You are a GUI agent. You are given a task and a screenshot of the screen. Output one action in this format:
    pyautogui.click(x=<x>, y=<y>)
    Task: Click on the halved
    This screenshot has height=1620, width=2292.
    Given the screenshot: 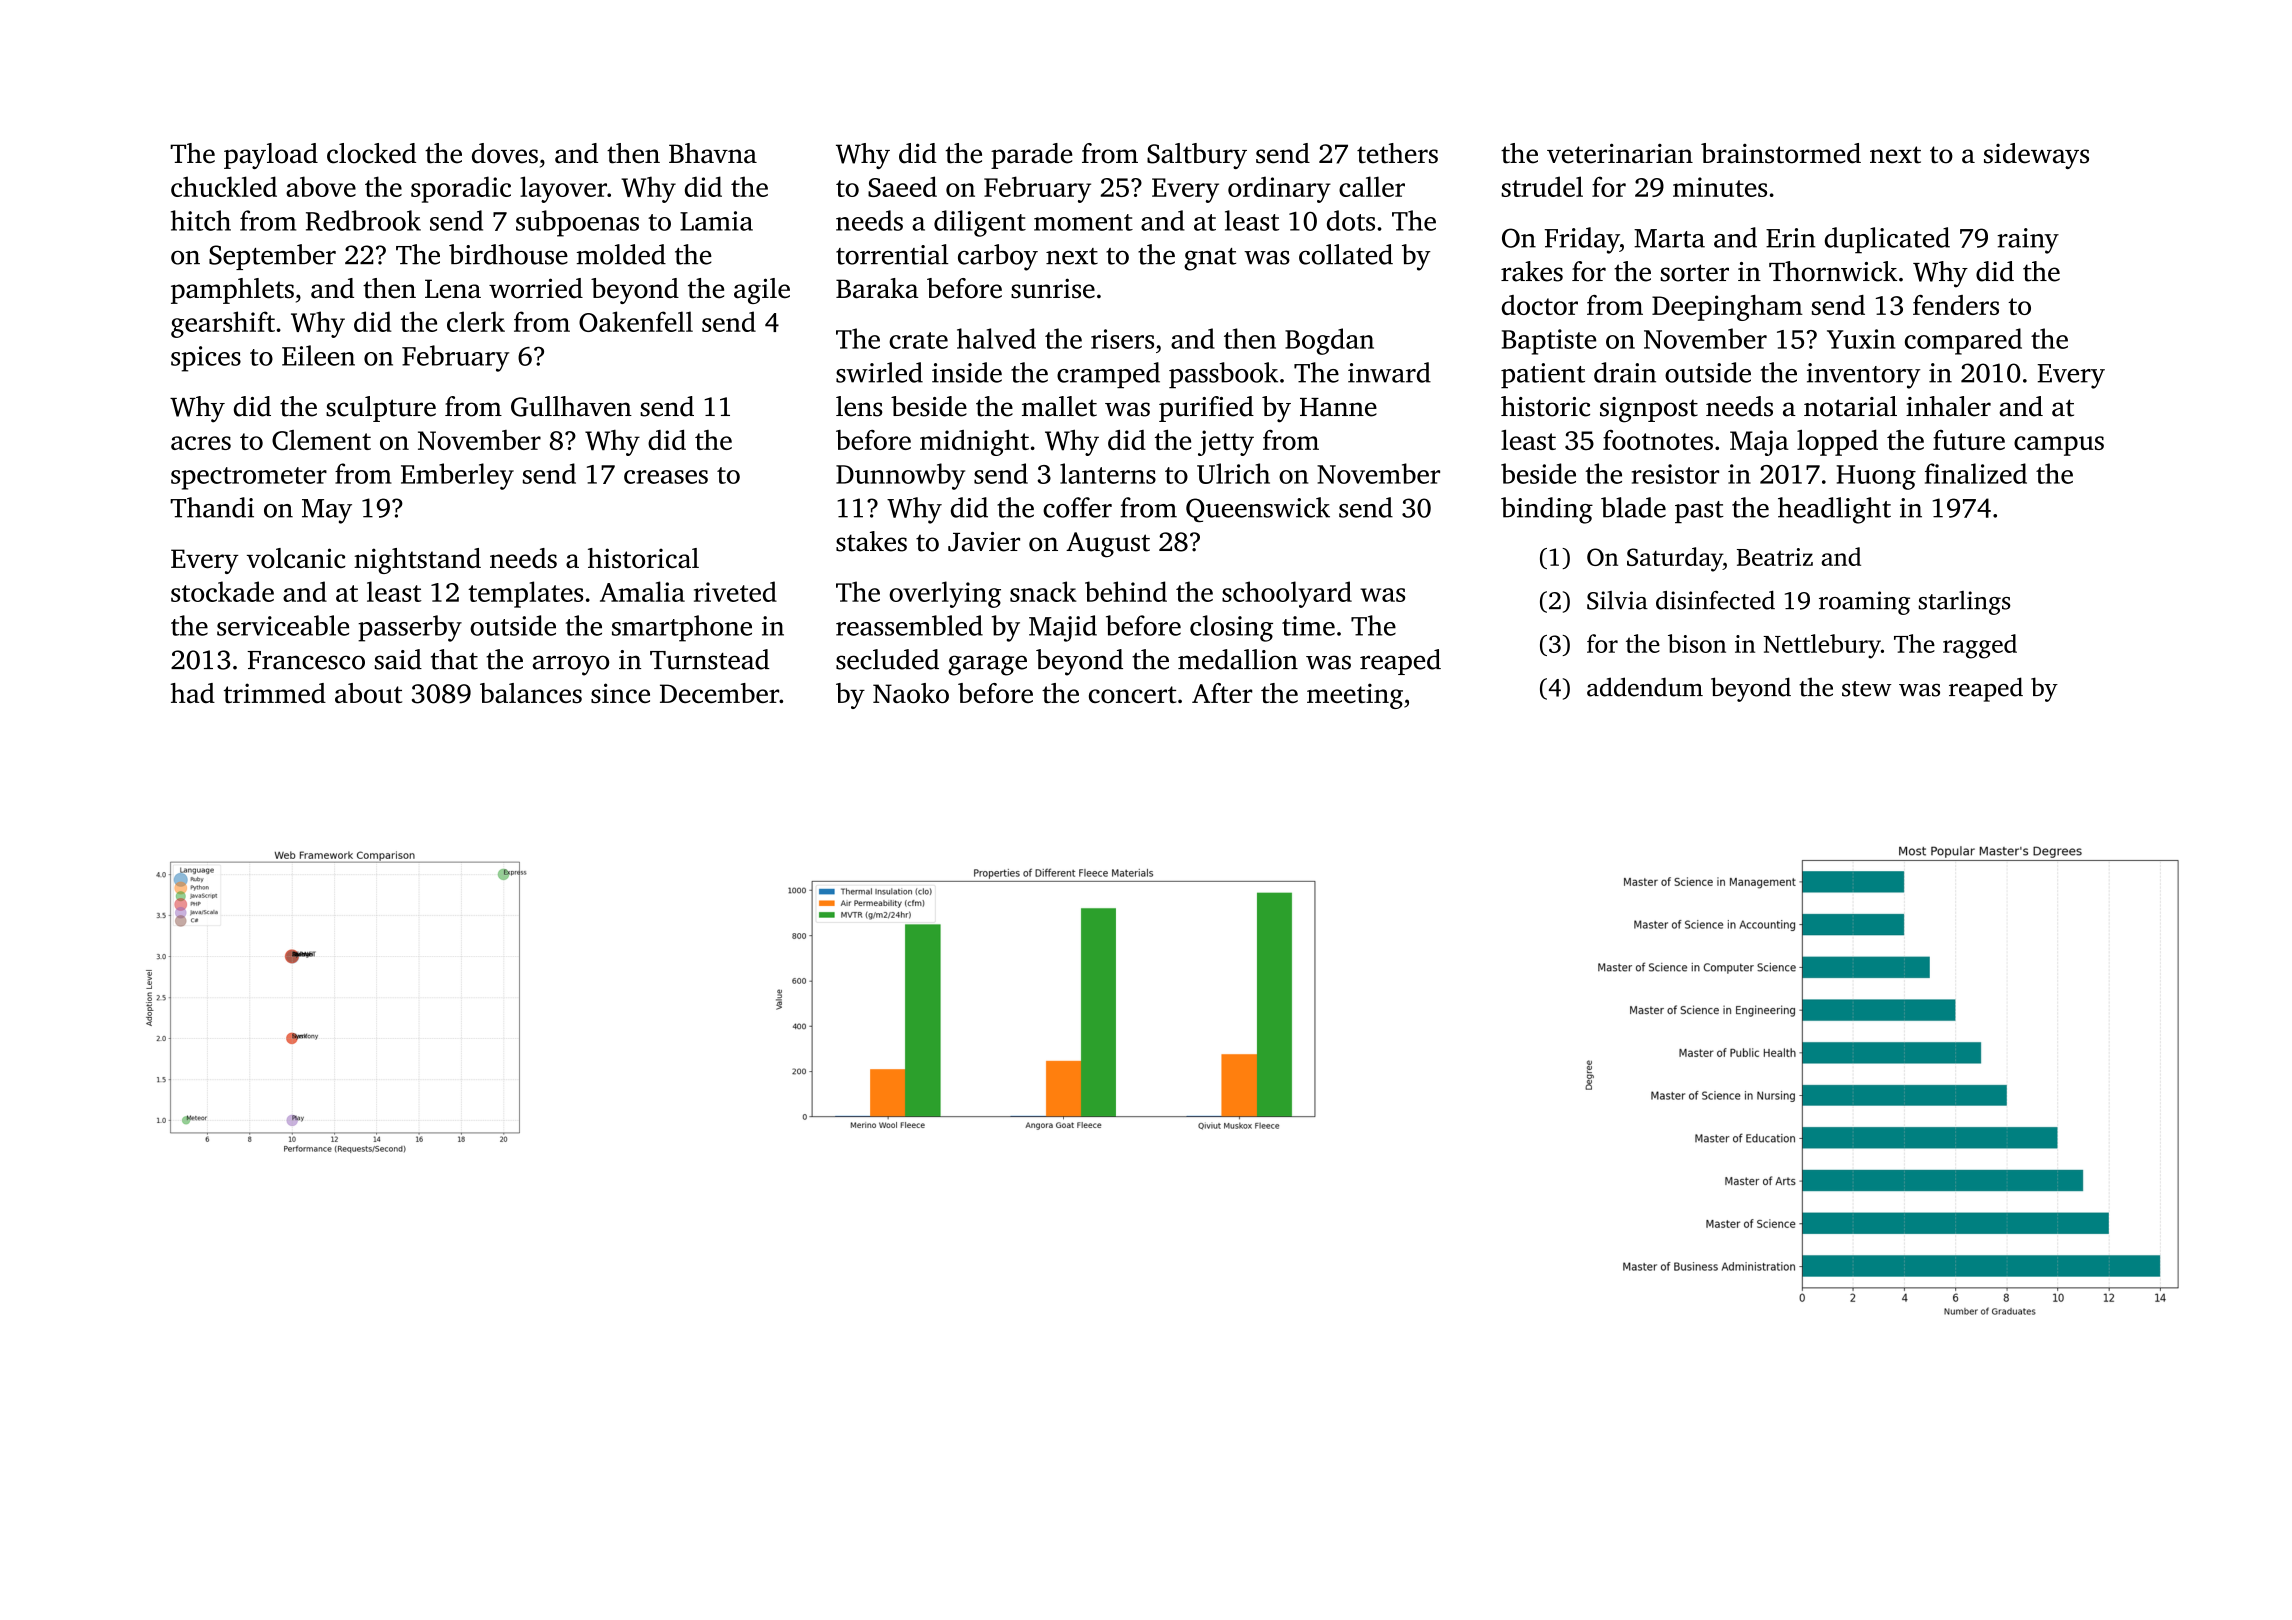 What is the action you would take?
    pyautogui.click(x=996, y=338)
